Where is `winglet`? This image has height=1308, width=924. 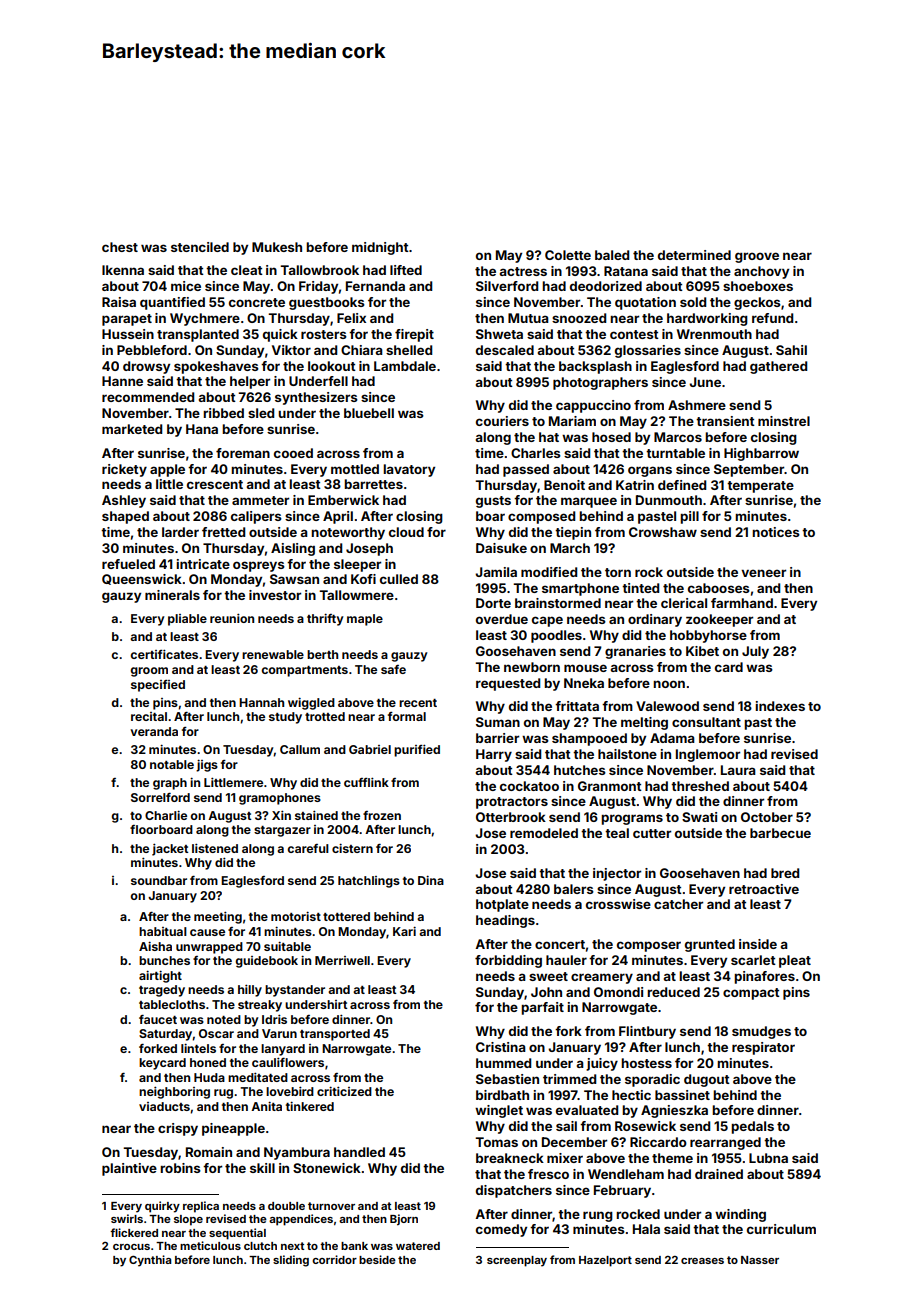
winglet is located at coordinates (499, 1111).
